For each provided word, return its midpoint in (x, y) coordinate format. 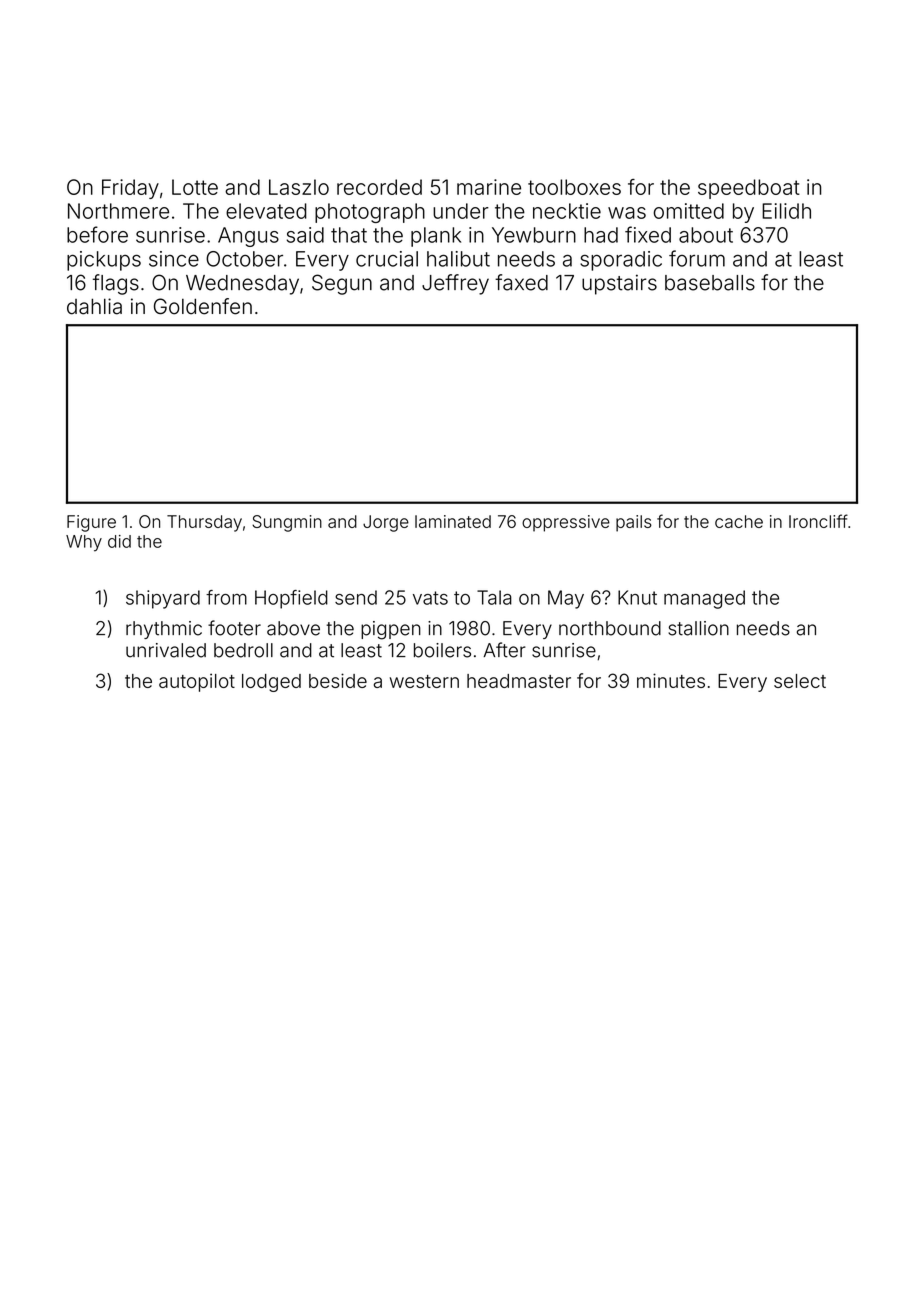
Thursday (204, 523)
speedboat (749, 189)
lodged (271, 683)
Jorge (386, 523)
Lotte (195, 187)
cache (739, 521)
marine (489, 187)
